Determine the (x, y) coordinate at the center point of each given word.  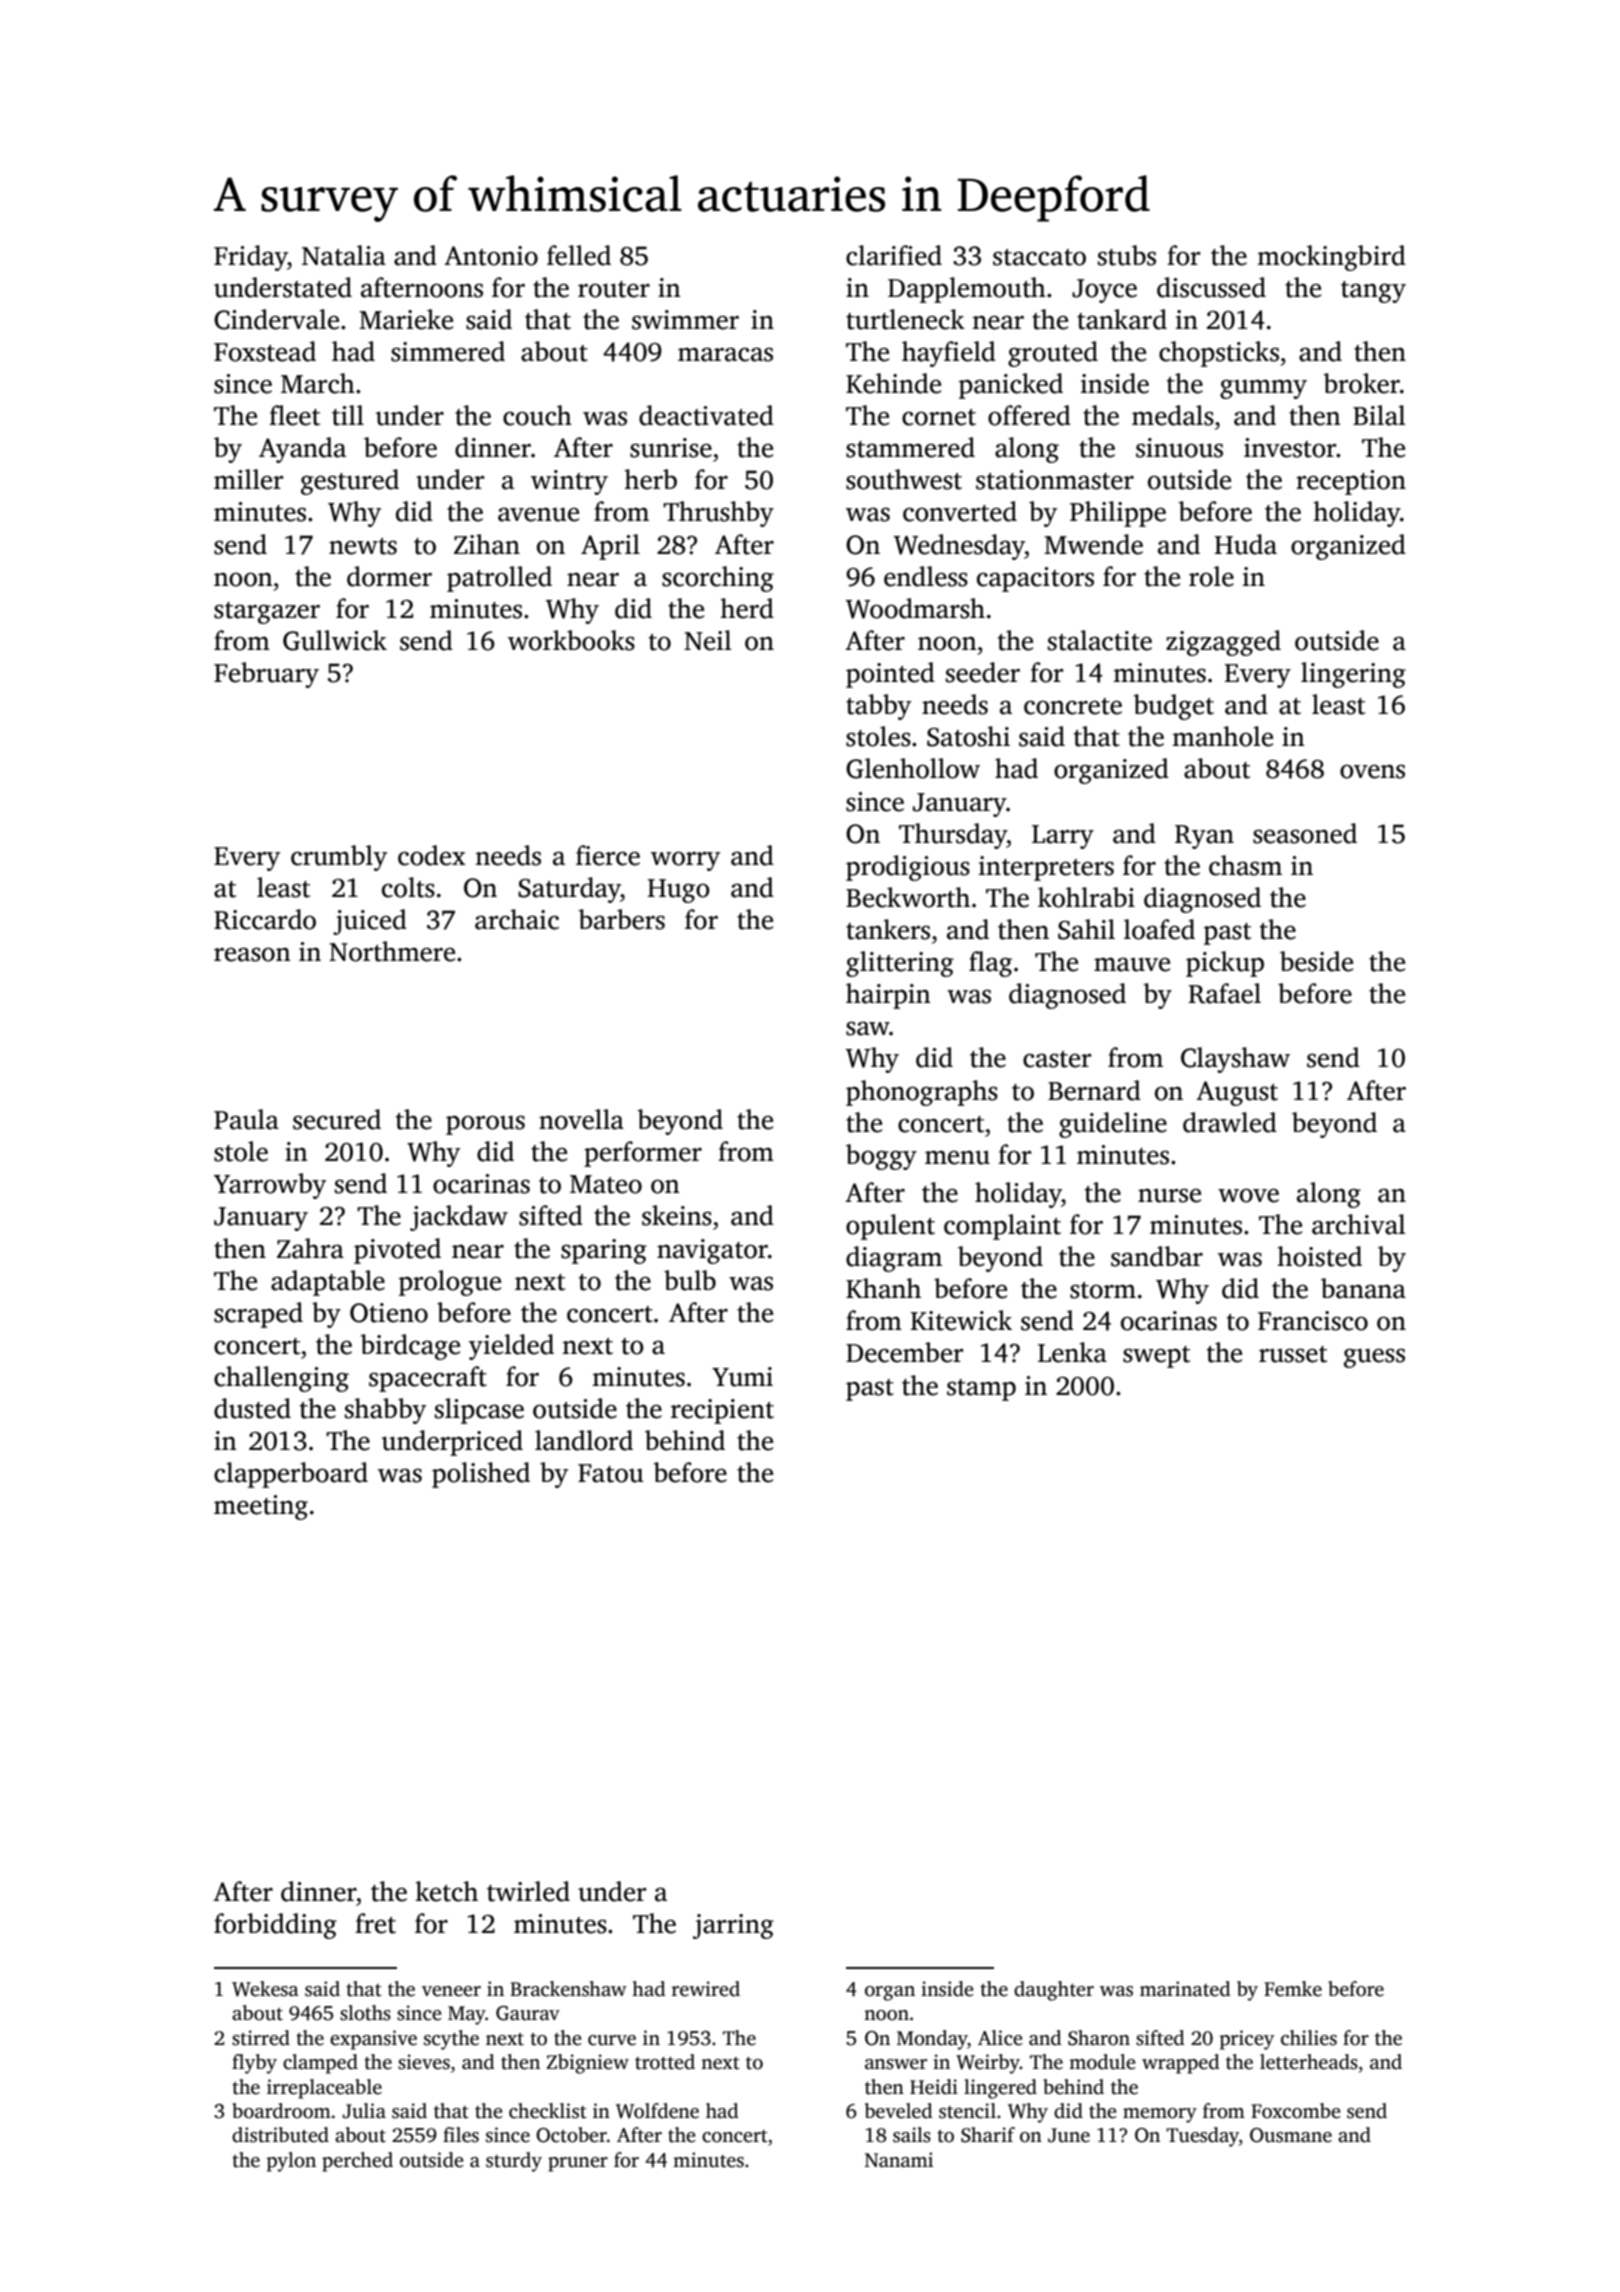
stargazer (267, 613)
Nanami (899, 2160)
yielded (511, 1347)
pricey (1247, 2040)
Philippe (1118, 514)
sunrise (671, 448)
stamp (981, 1390)
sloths (365, 2013)
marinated (1185, 1989)
